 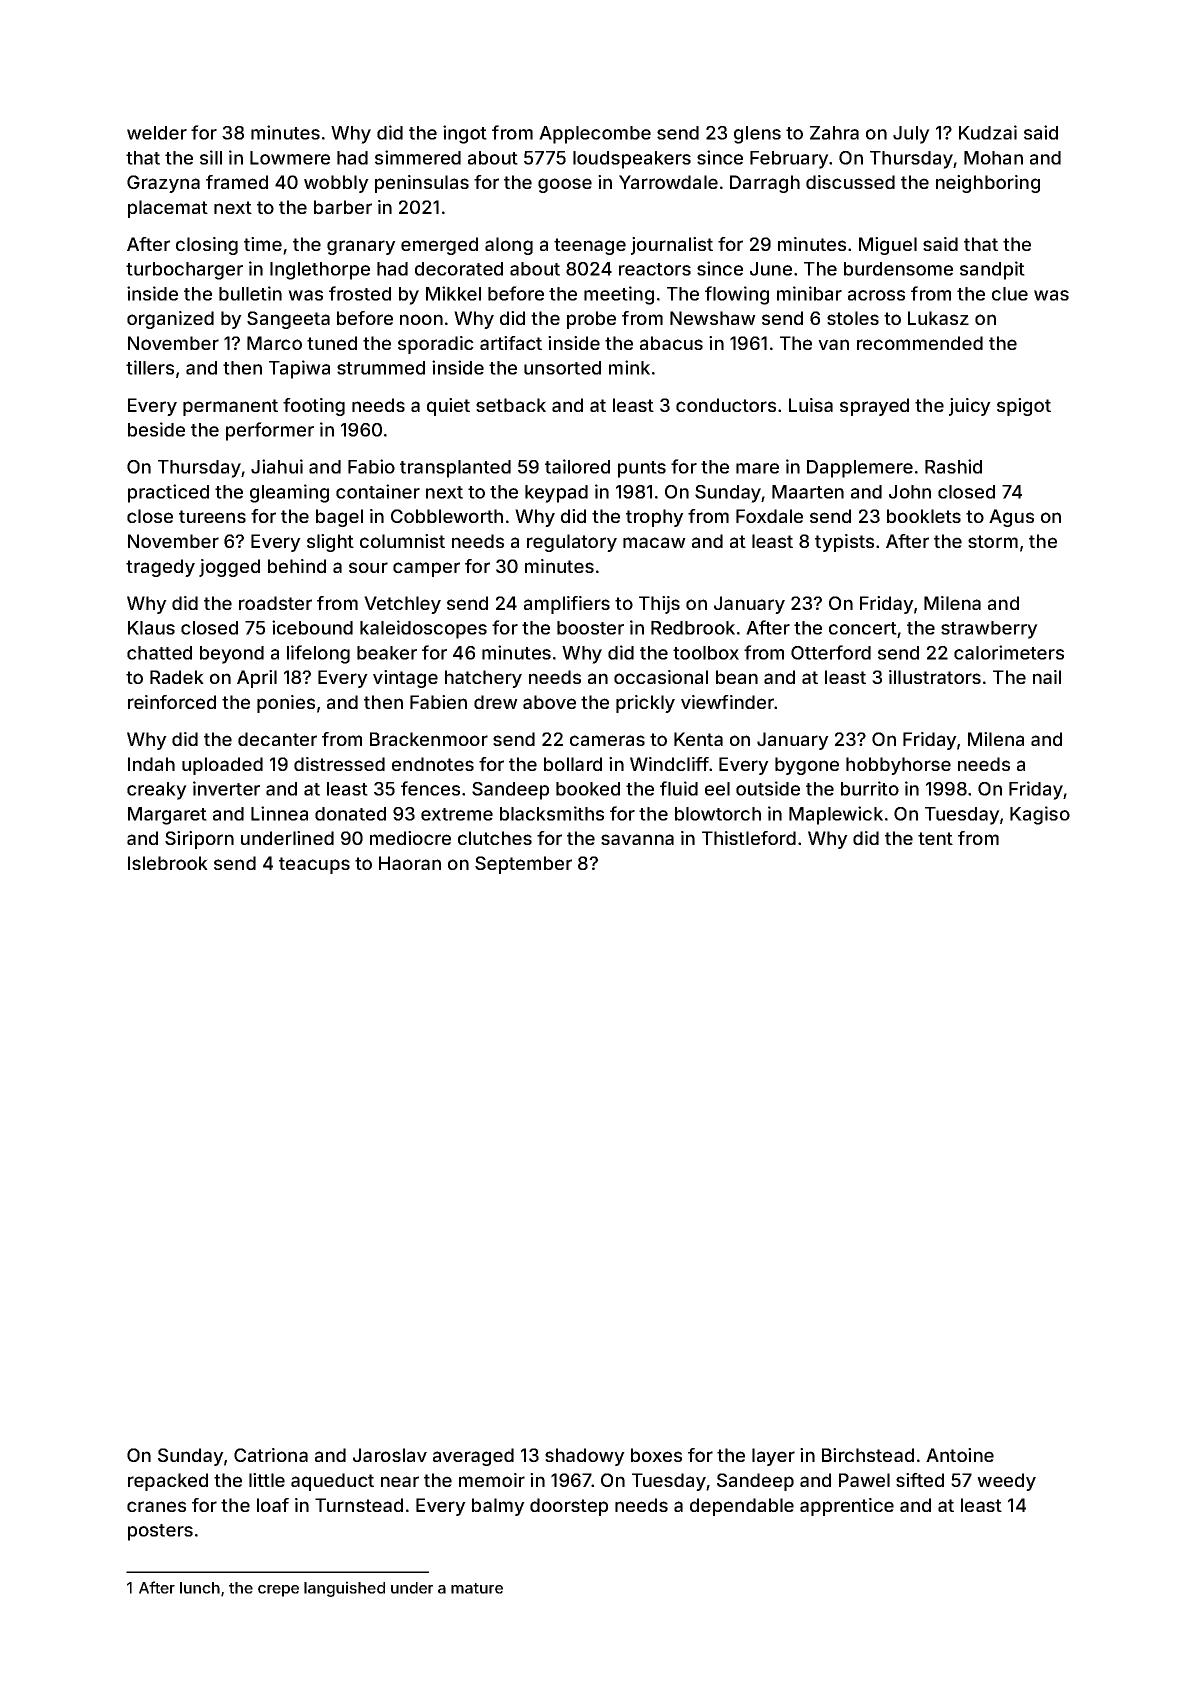 What do you see at coordinates (360, 293) in the screenshot?
I see `frosted` at bounding box center [360, 293].
